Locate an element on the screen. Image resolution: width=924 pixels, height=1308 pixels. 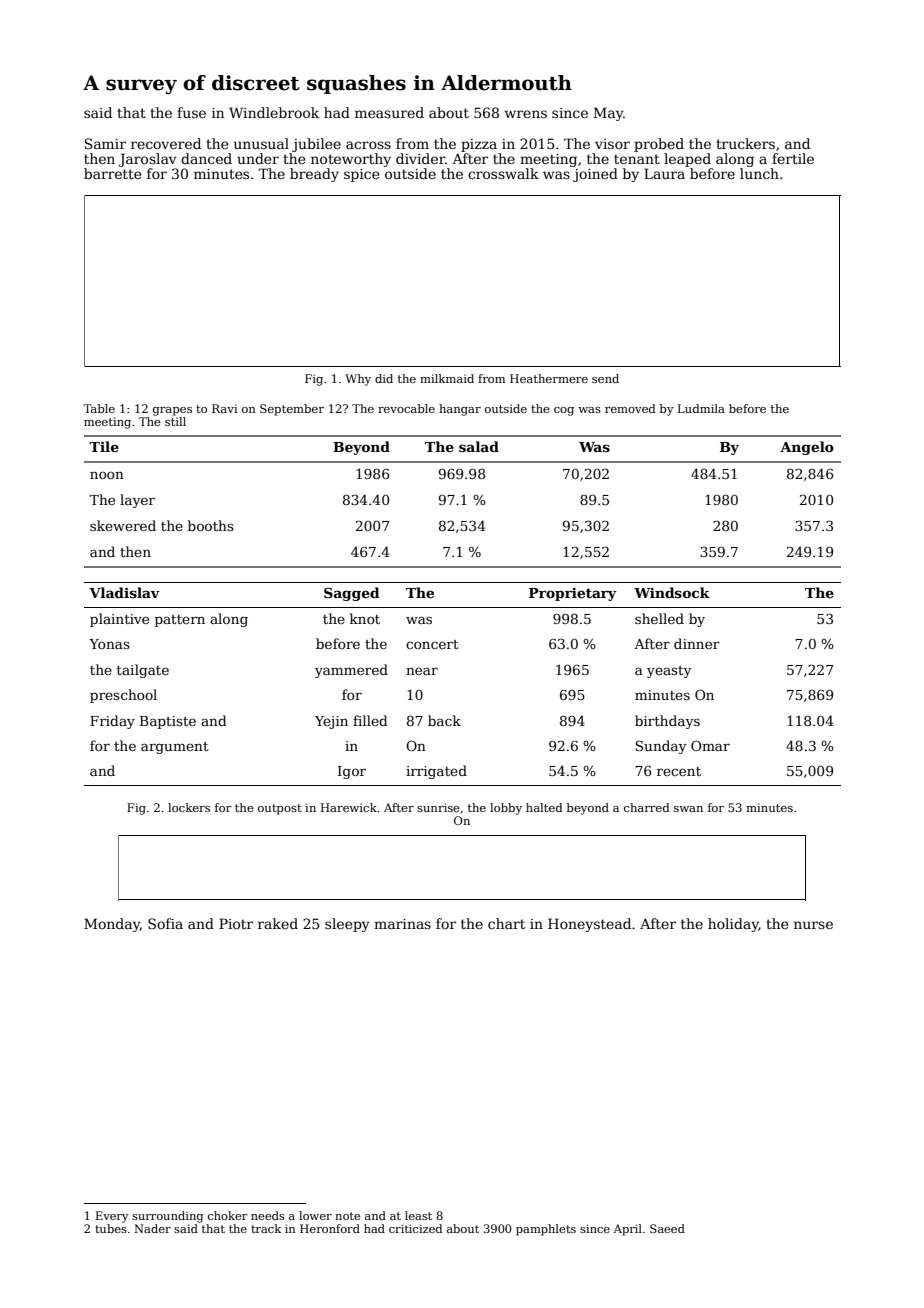
birthdays is located at coordinates (667, 722).
